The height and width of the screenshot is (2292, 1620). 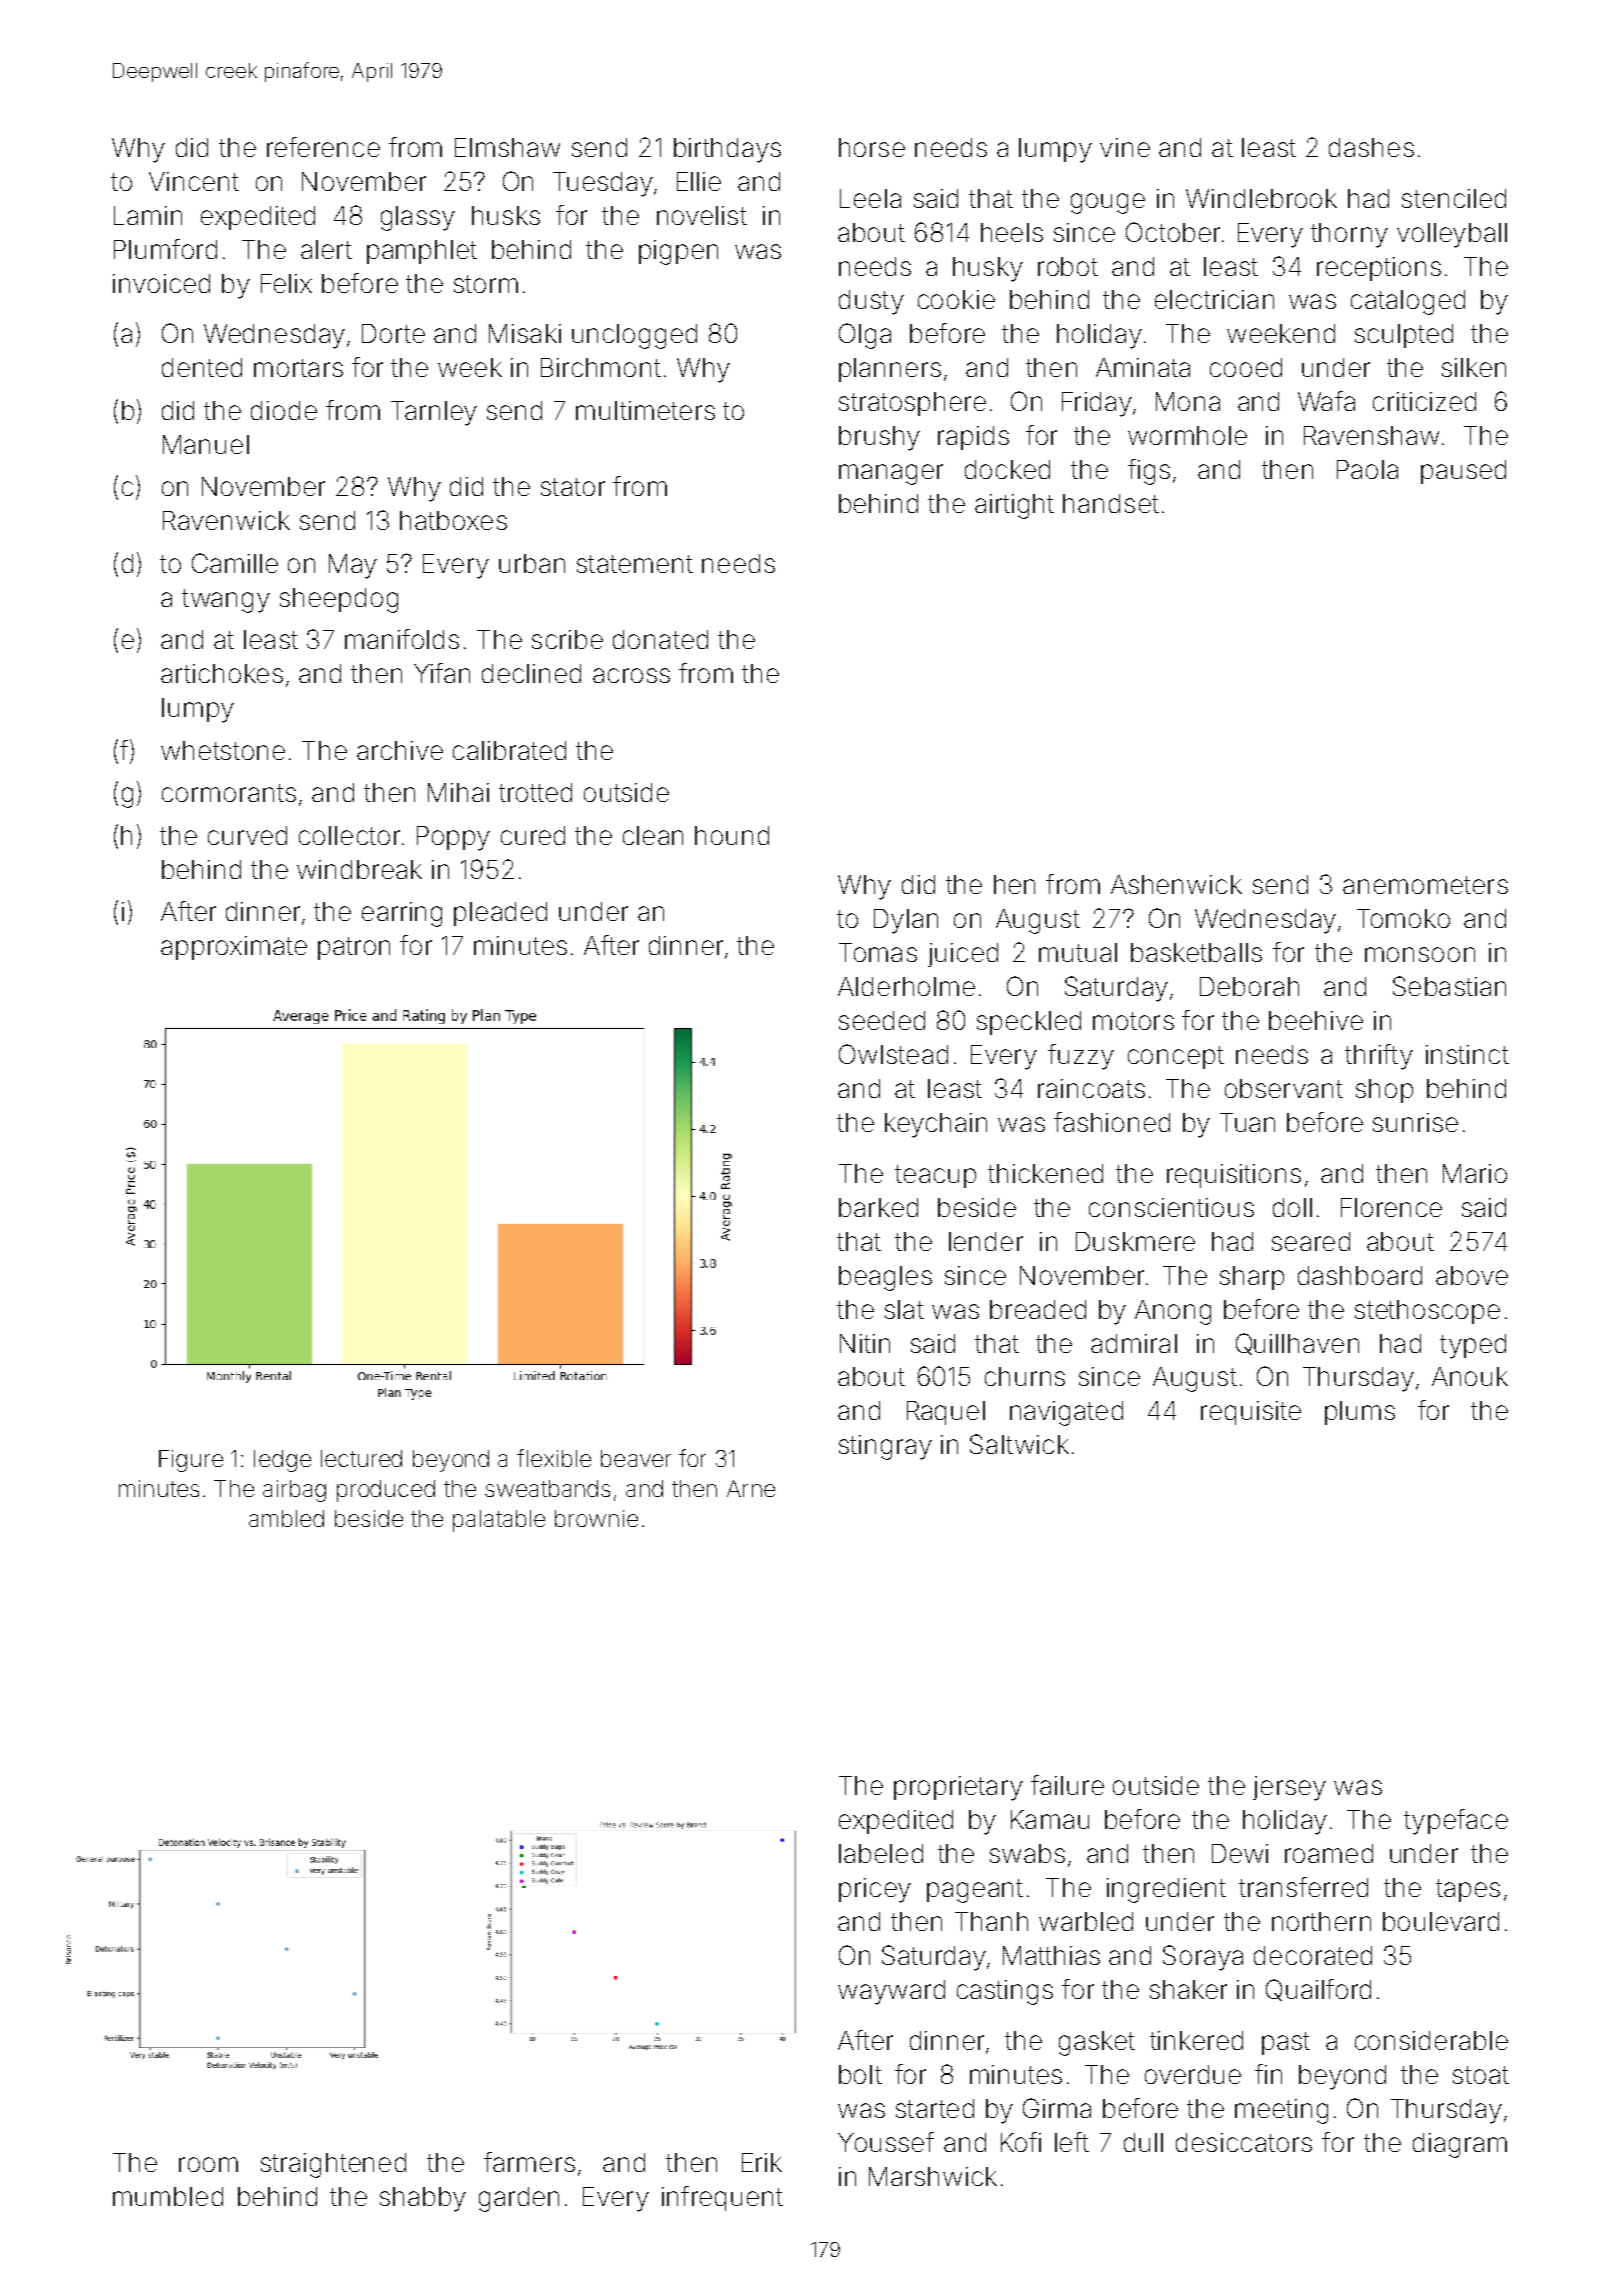 What do you see at coordinates (500, 914) in the screenshot?
I see `pleaded` at bounding box center [500, 914].
